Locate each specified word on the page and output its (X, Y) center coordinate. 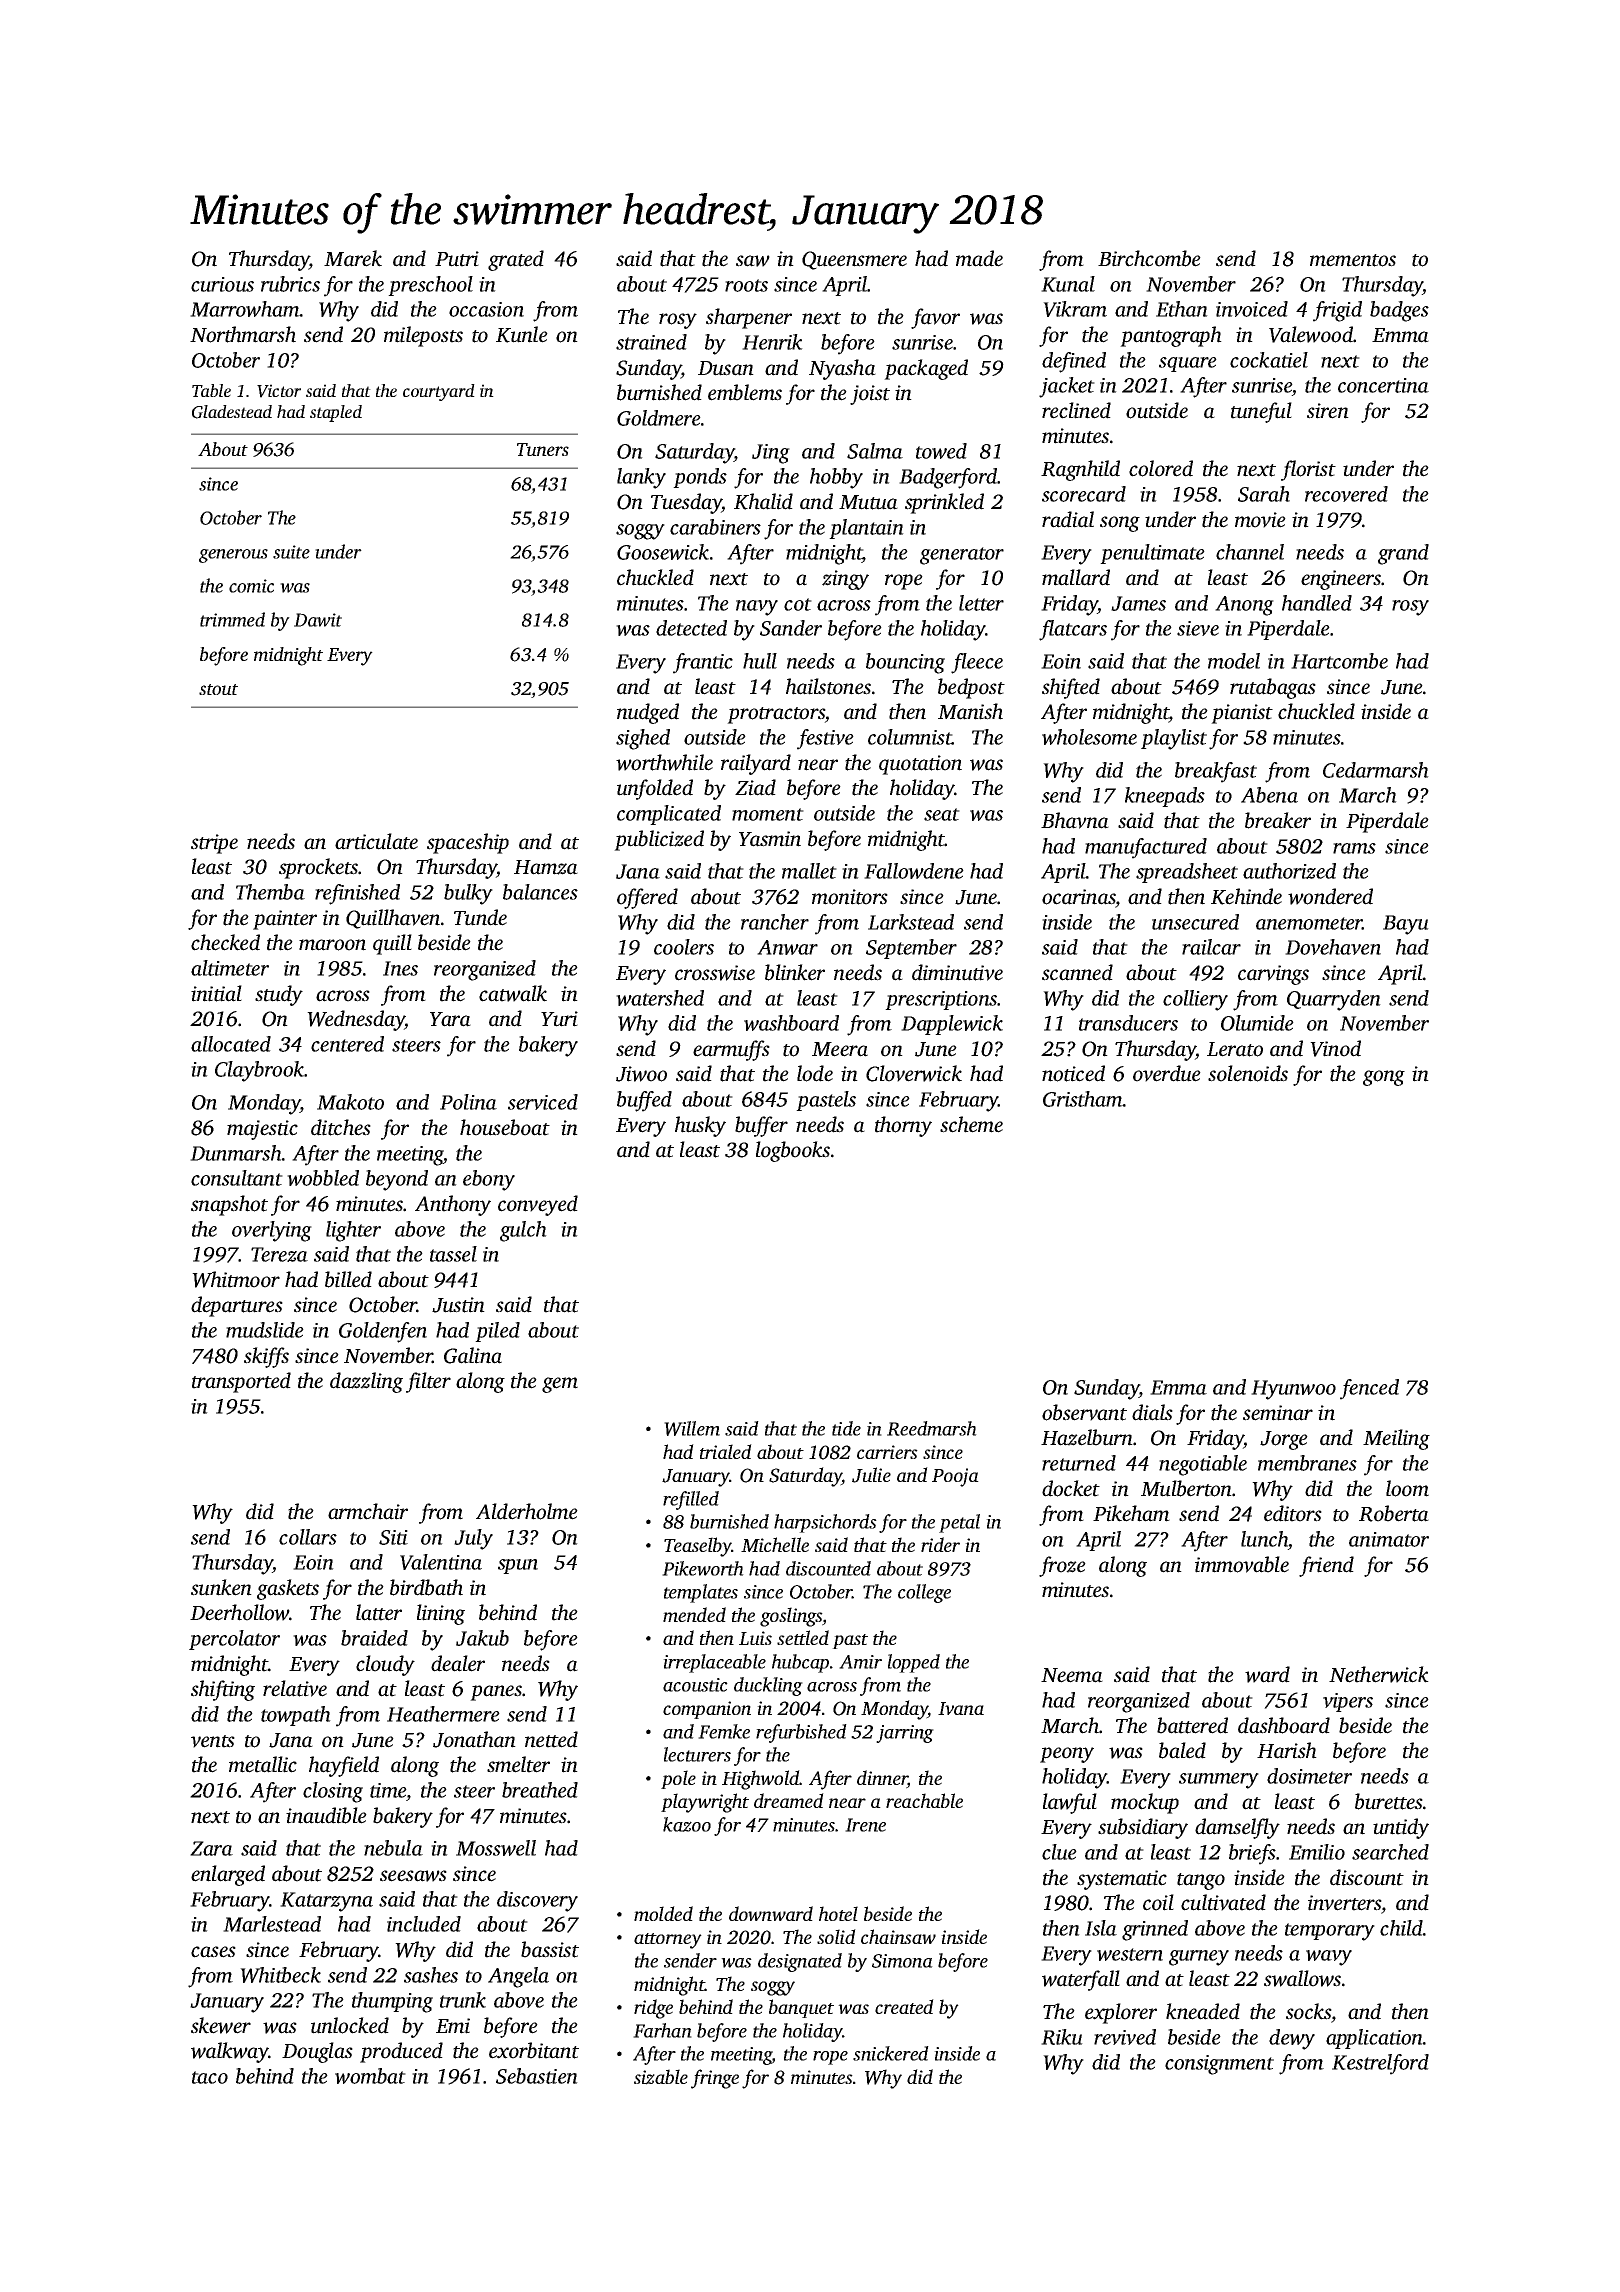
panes (496, 1693)
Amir (860, 1662)
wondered (1330, 896)
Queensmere (854, 260)
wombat (370, 2076)
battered (1192, 1725)
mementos (1353, 260)
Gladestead (232, 412)
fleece (977, 663)
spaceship (468, 843)
